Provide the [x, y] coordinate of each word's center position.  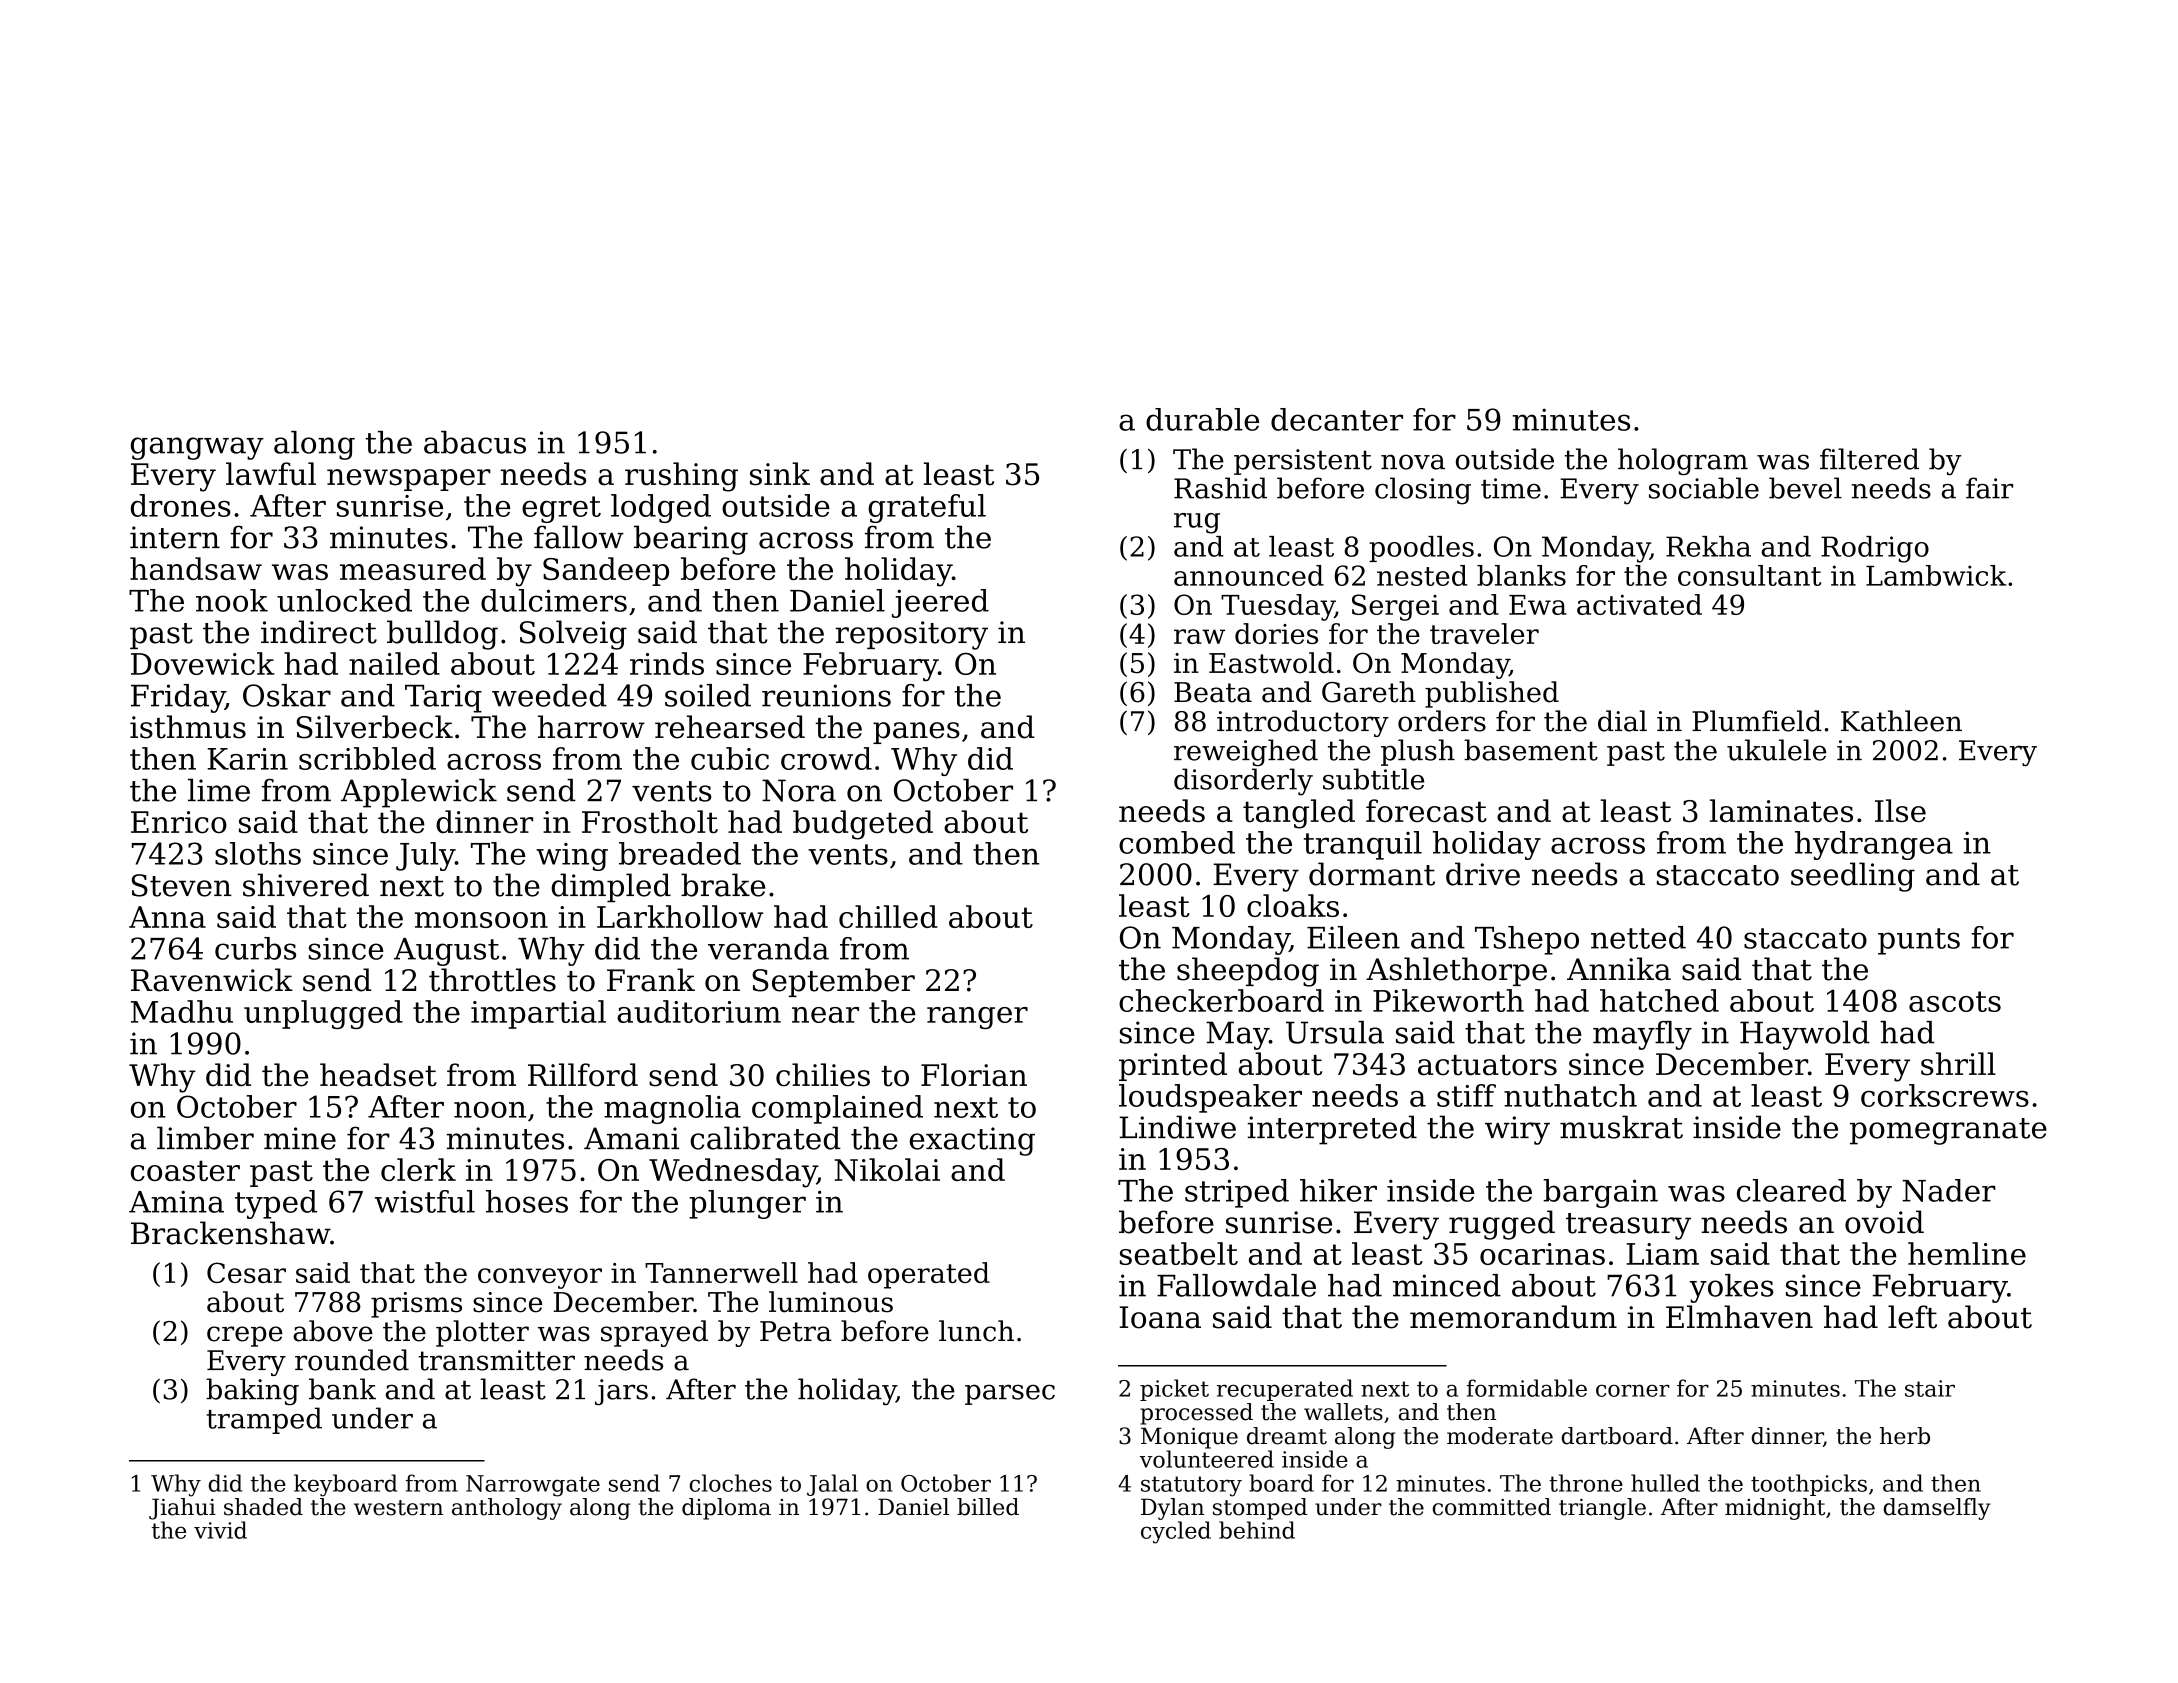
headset [378, 1075]
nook [232, 600]
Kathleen [1901, 721]
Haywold [1805, 1035]
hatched [1659, 1000]
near [825, 1015]
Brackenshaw [230, 1233]
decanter [1337, 419]
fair [1989, 488]
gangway [197, 448]
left [1912, 1317]
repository [912, 635]
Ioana [1160, 1317]
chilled [888, 916]
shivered [306, 885]
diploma [726, 1509]
